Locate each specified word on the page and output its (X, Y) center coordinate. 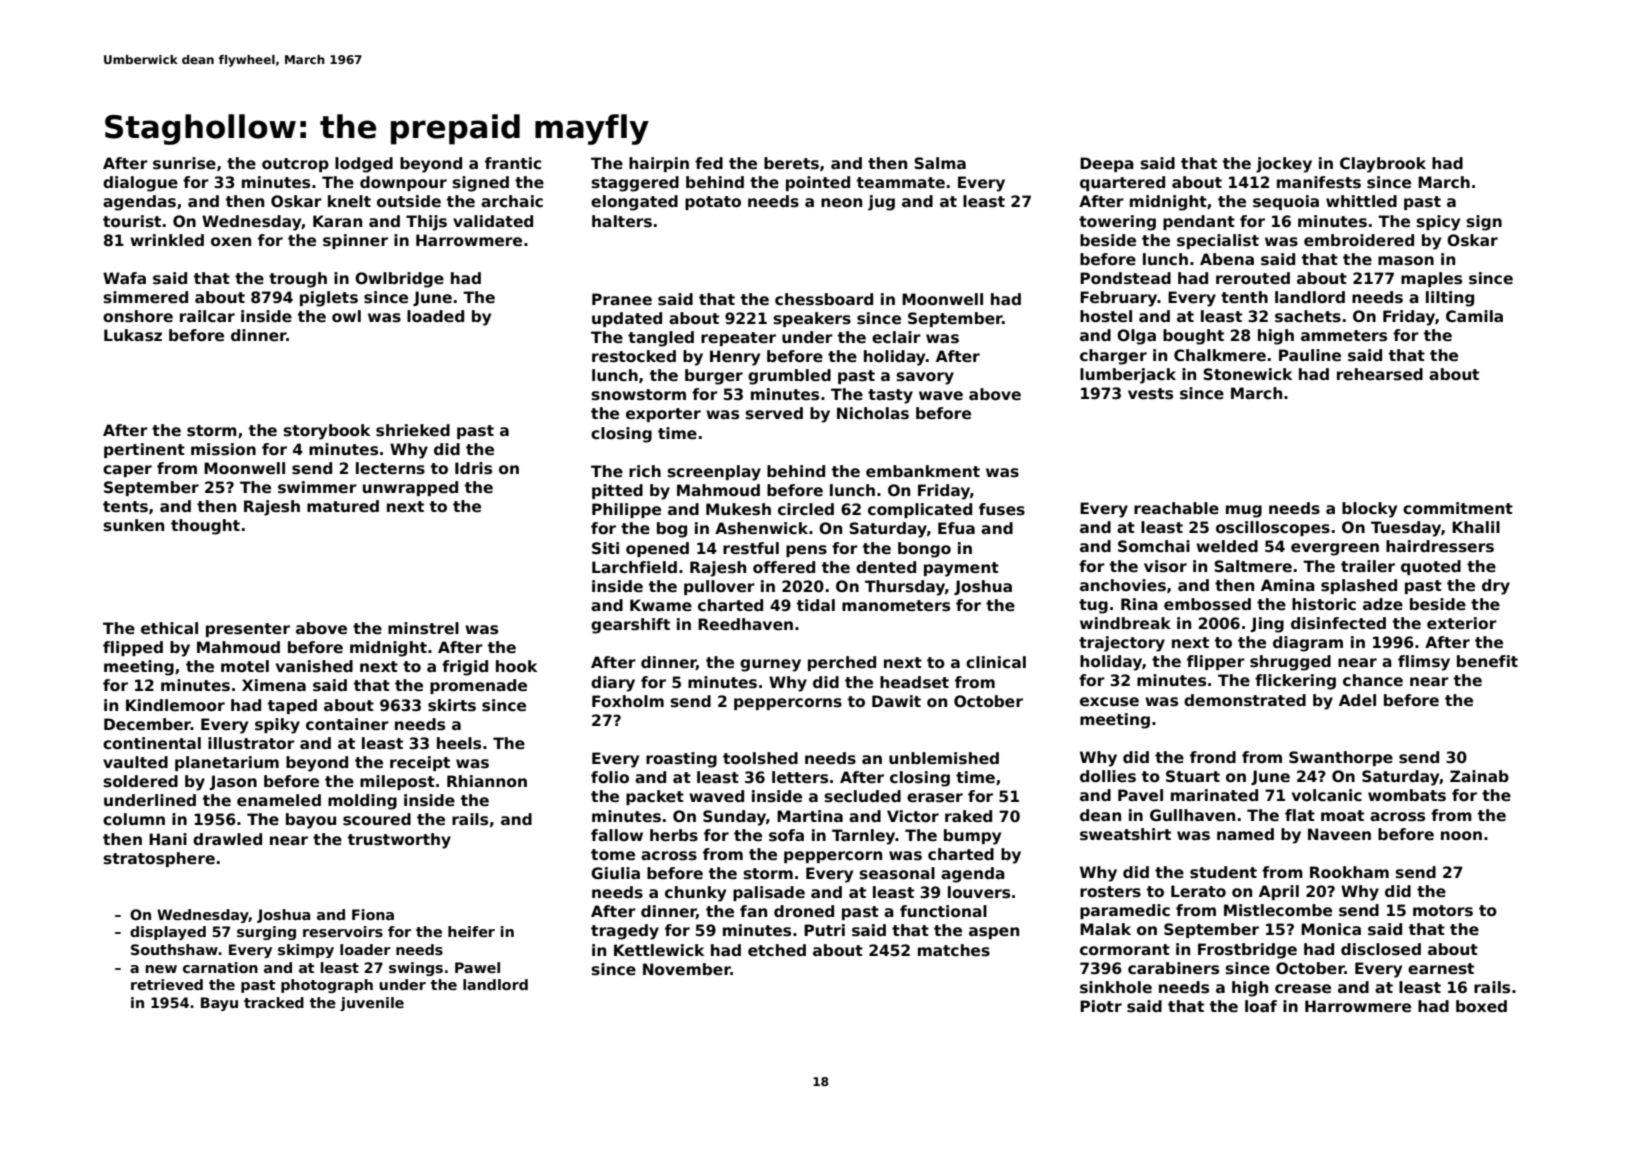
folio (610, 777)
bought (1193, 337)
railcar (207, 316)
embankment (923, 471)
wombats (1407, 795)
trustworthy (399, 841)
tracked (274, 1002)
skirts (452, 705)
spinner (355, 241)
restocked (634, 356)
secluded (863, 796)
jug (881, 203)
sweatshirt (1125, 834)
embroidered (1359, 240)
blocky (1369, 510)
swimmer (317, 487)
